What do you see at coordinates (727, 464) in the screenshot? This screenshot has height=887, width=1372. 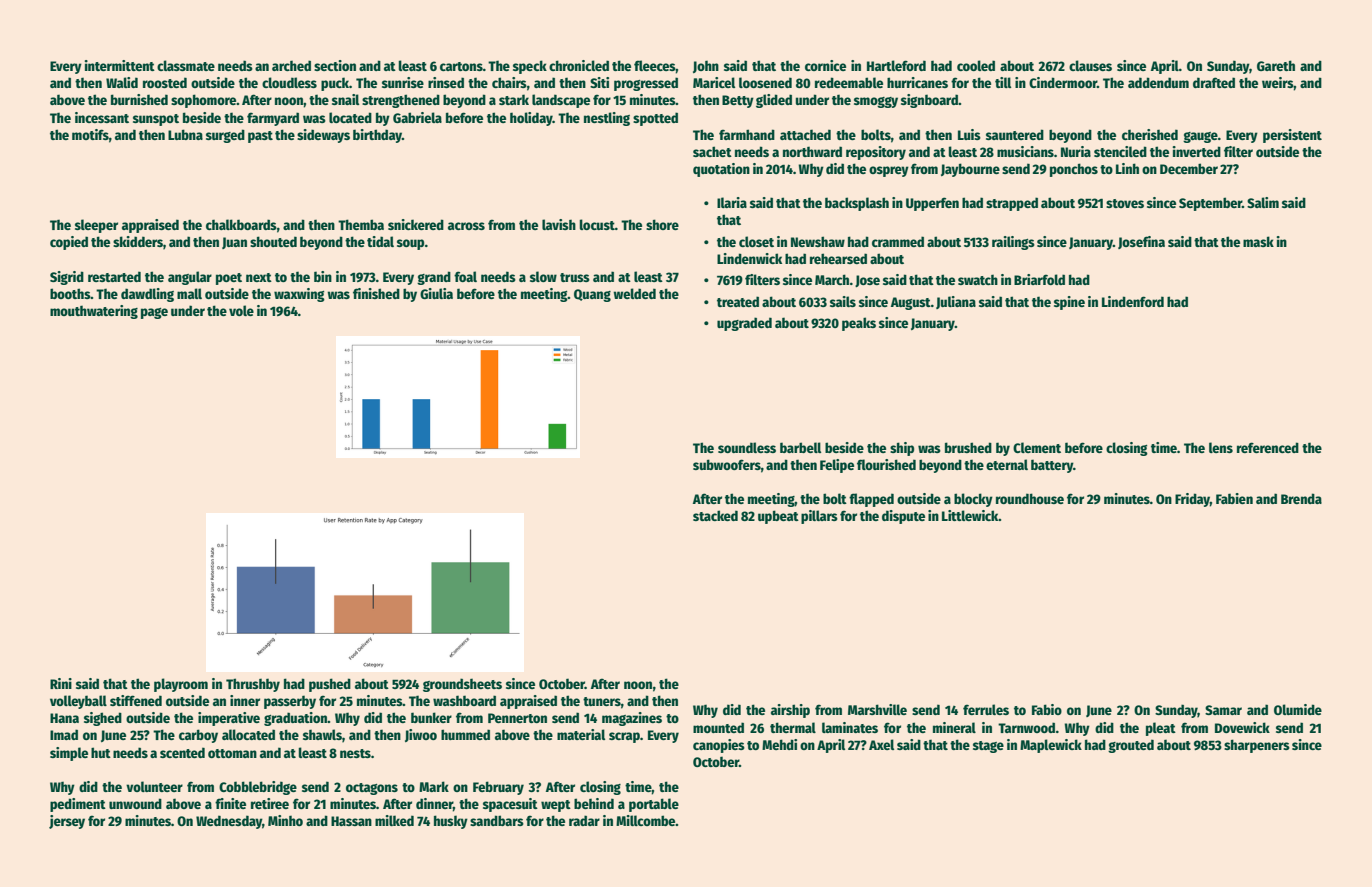 I see `subwoofers` at bounding box center [727, 464].
